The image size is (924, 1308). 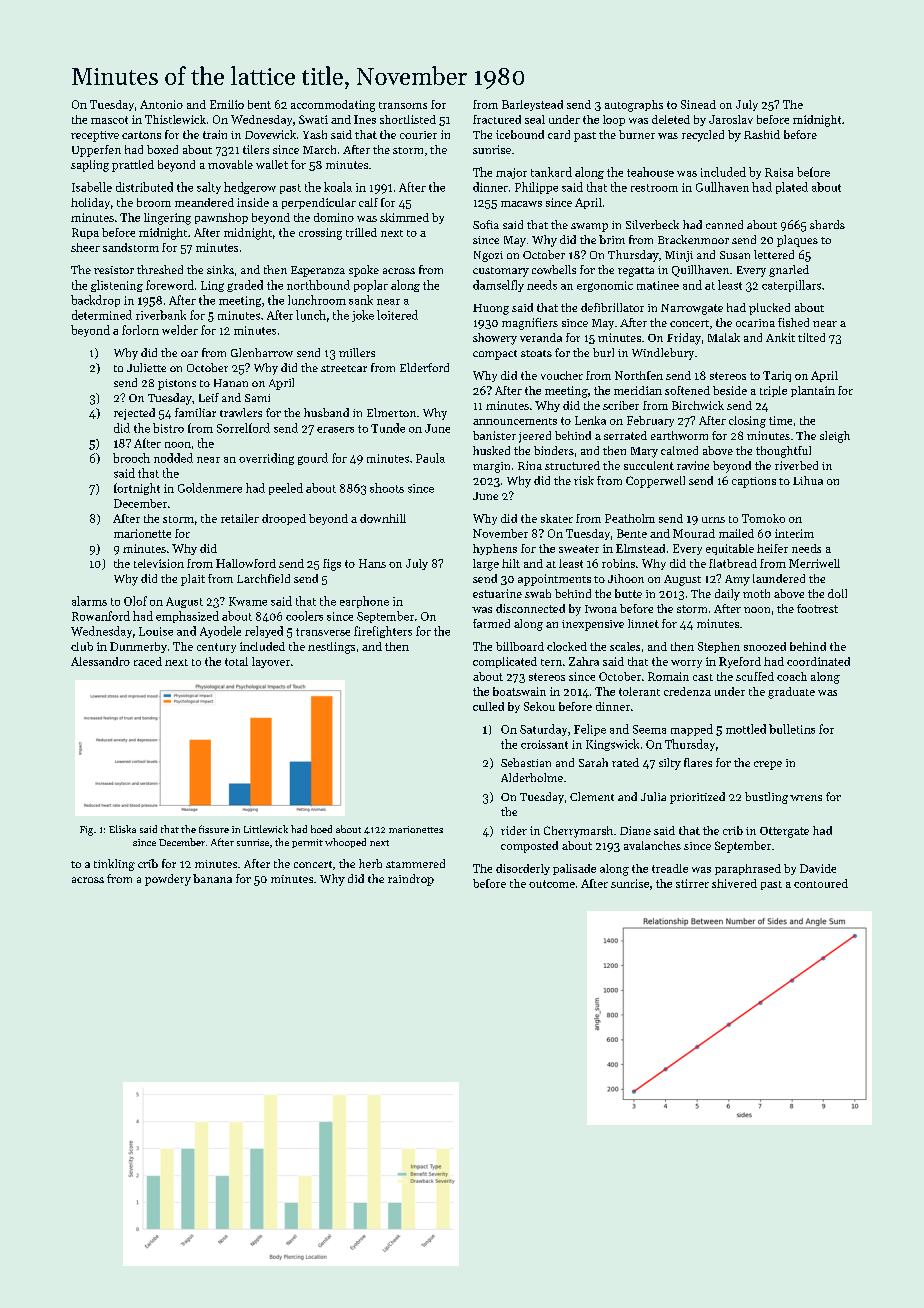 I want to click on Sinead, so click(x=698, y=104).
